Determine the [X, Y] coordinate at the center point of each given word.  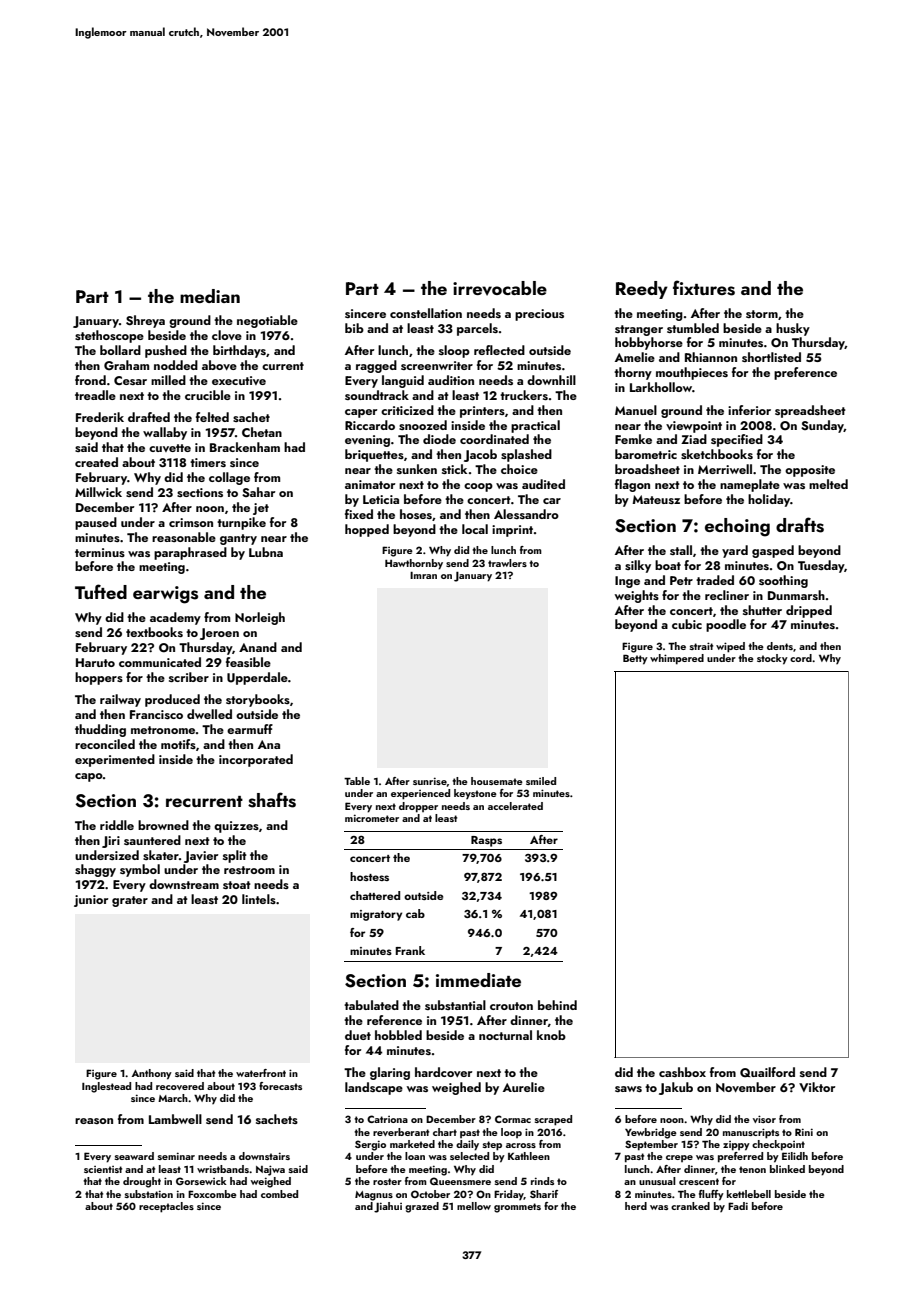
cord [801, 658]
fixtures [704, 288]
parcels [477, 329]
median [210, 296]
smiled [541, 781]
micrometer [372, 818]
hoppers [99, 678]
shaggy [95, 870]
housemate [497, 781]
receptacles [166, 1207]
